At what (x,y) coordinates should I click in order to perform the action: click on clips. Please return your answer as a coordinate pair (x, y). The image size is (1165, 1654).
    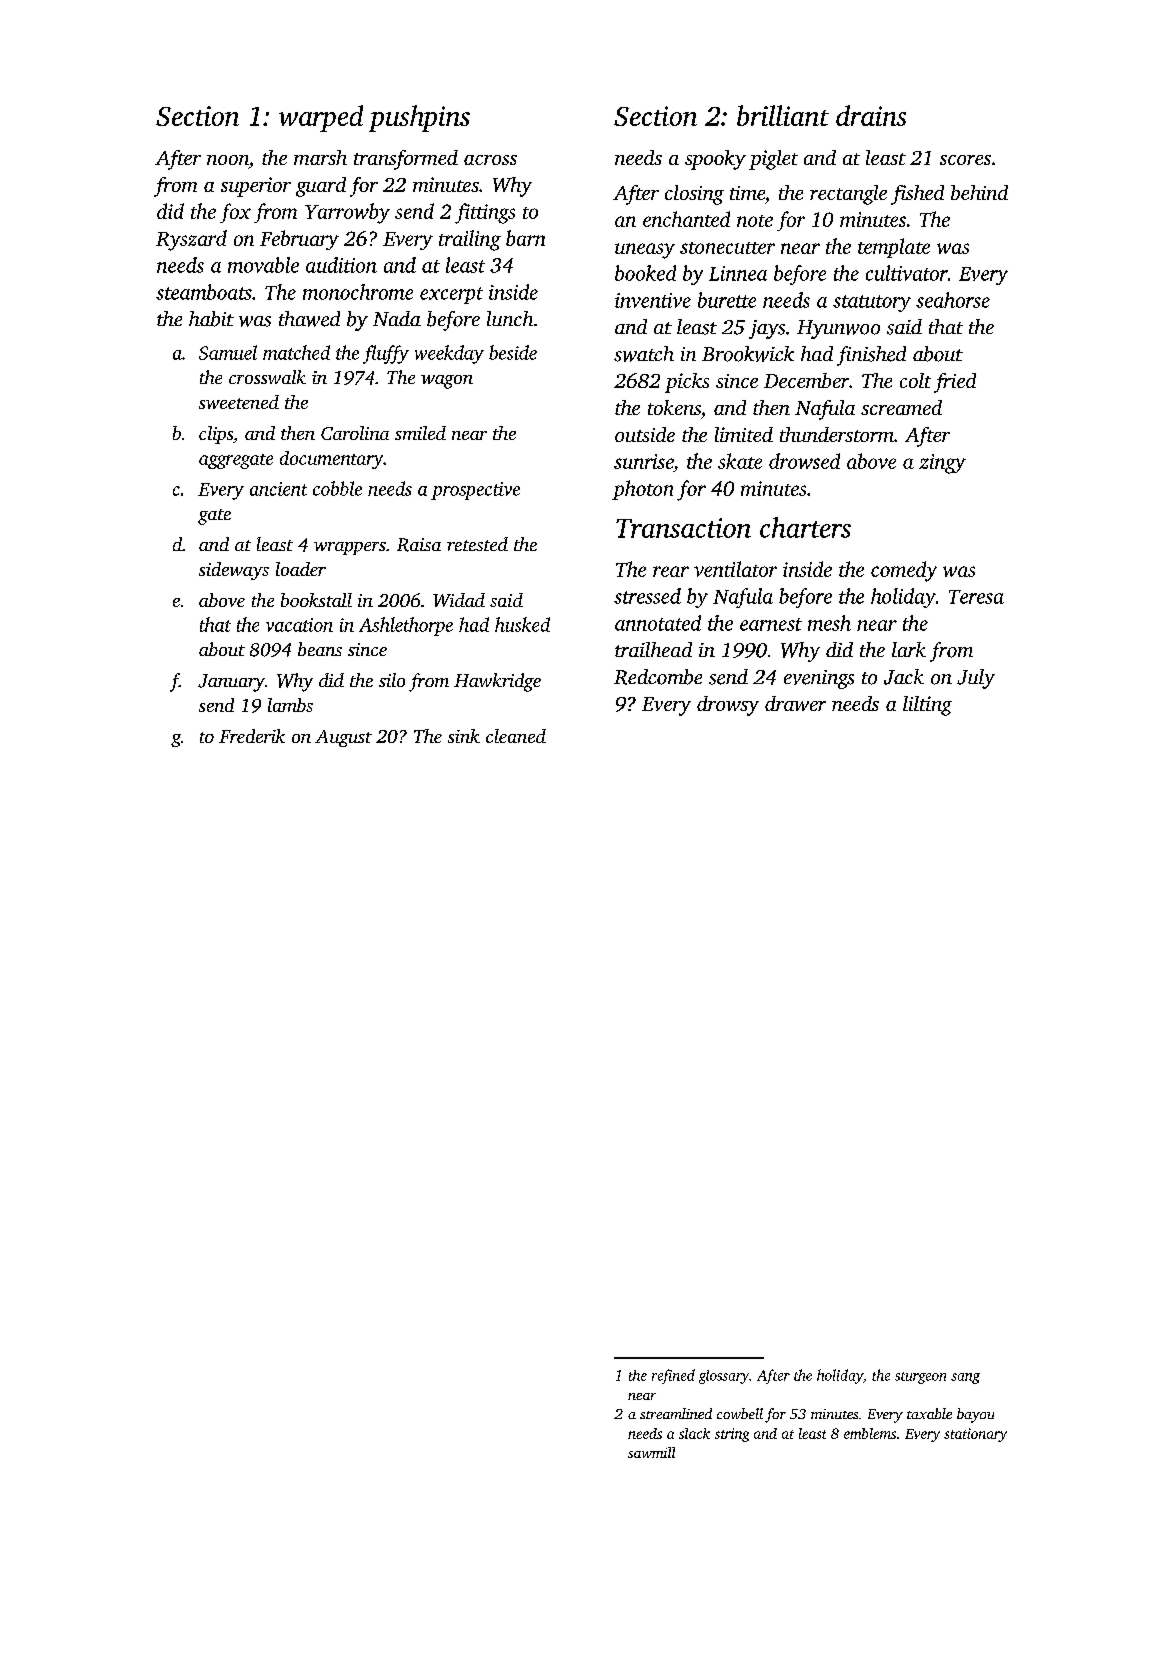
    Looking at the image, I should click on (216, 435).
